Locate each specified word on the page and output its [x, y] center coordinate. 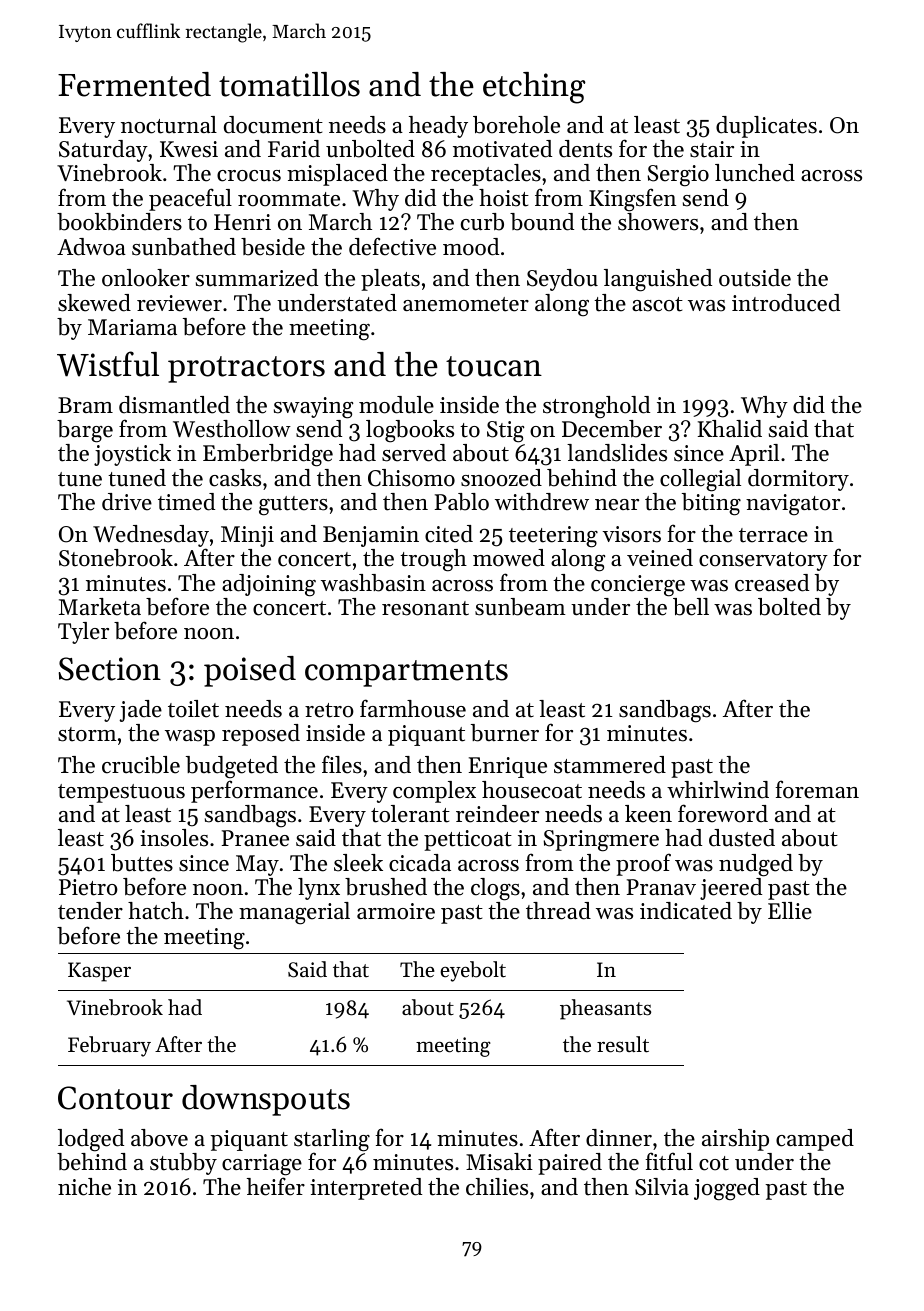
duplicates [766, 127]
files [342, 764]
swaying [313, 408]
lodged [91, 1140]
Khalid [730, 429]
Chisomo [411, 478]
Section [110, 669]
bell [691, 607]
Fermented [134, 84]
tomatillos [289, 84]
